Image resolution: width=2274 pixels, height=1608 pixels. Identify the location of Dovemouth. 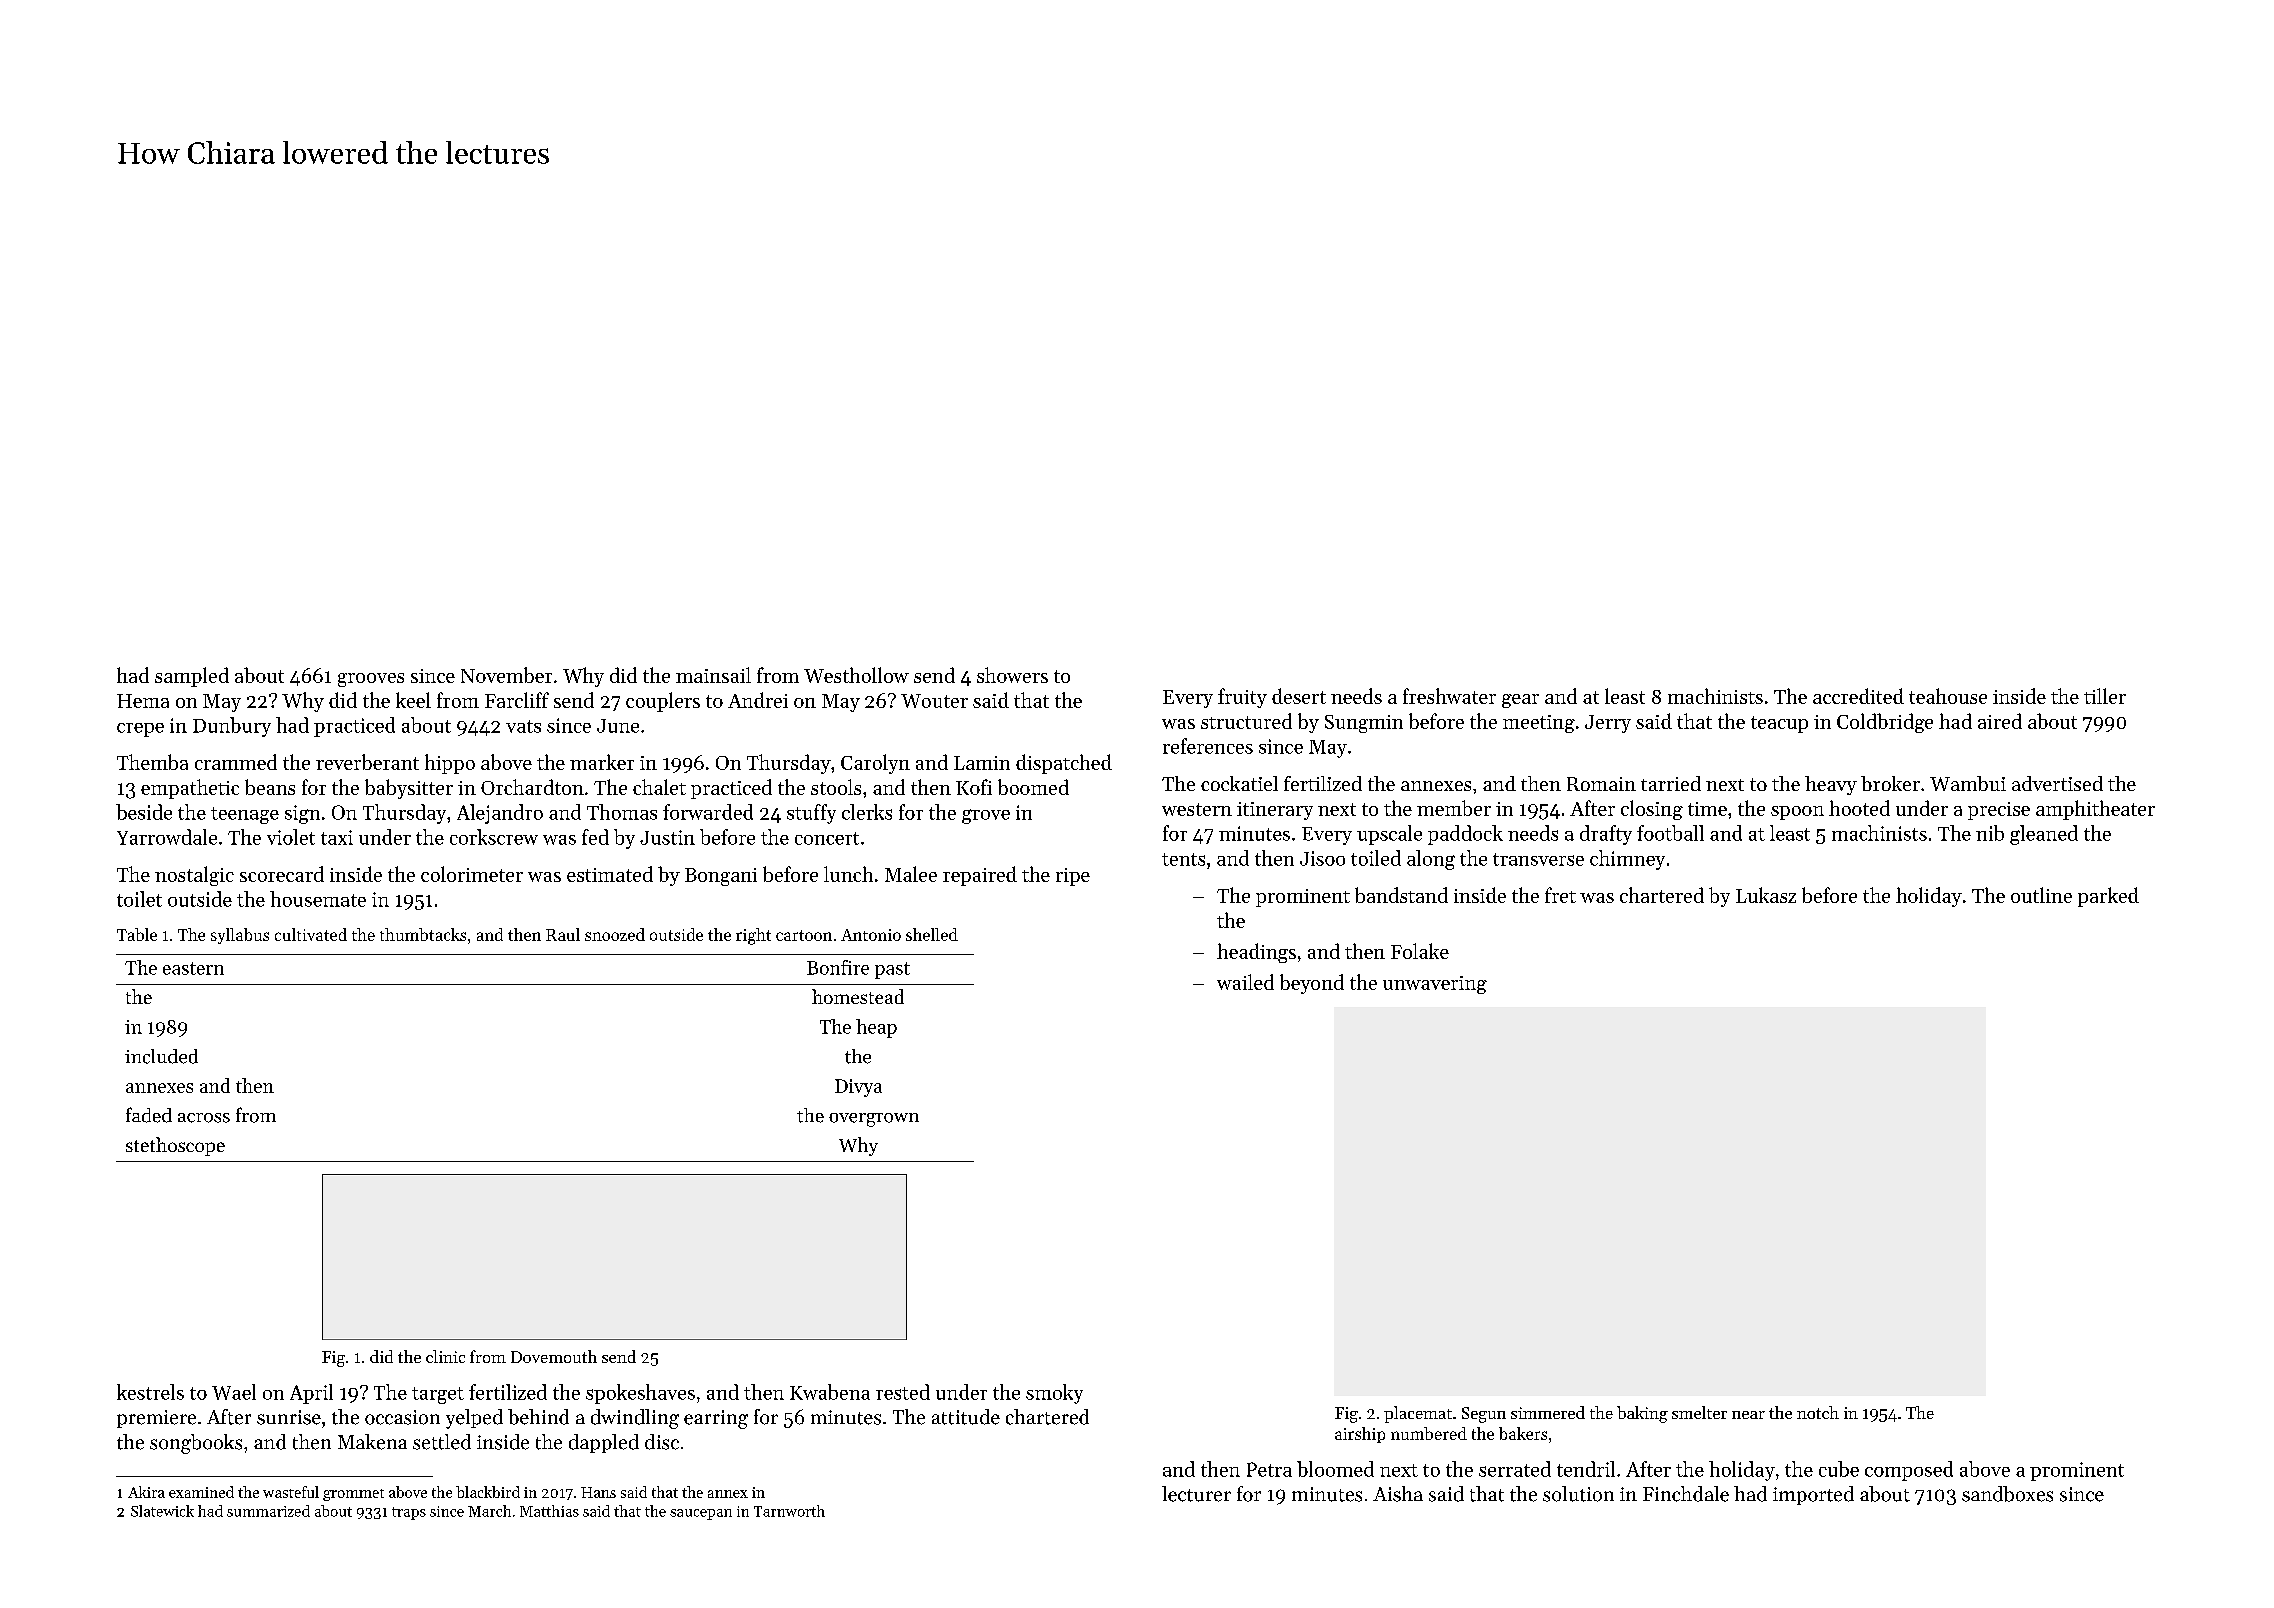
(554, 1356).
